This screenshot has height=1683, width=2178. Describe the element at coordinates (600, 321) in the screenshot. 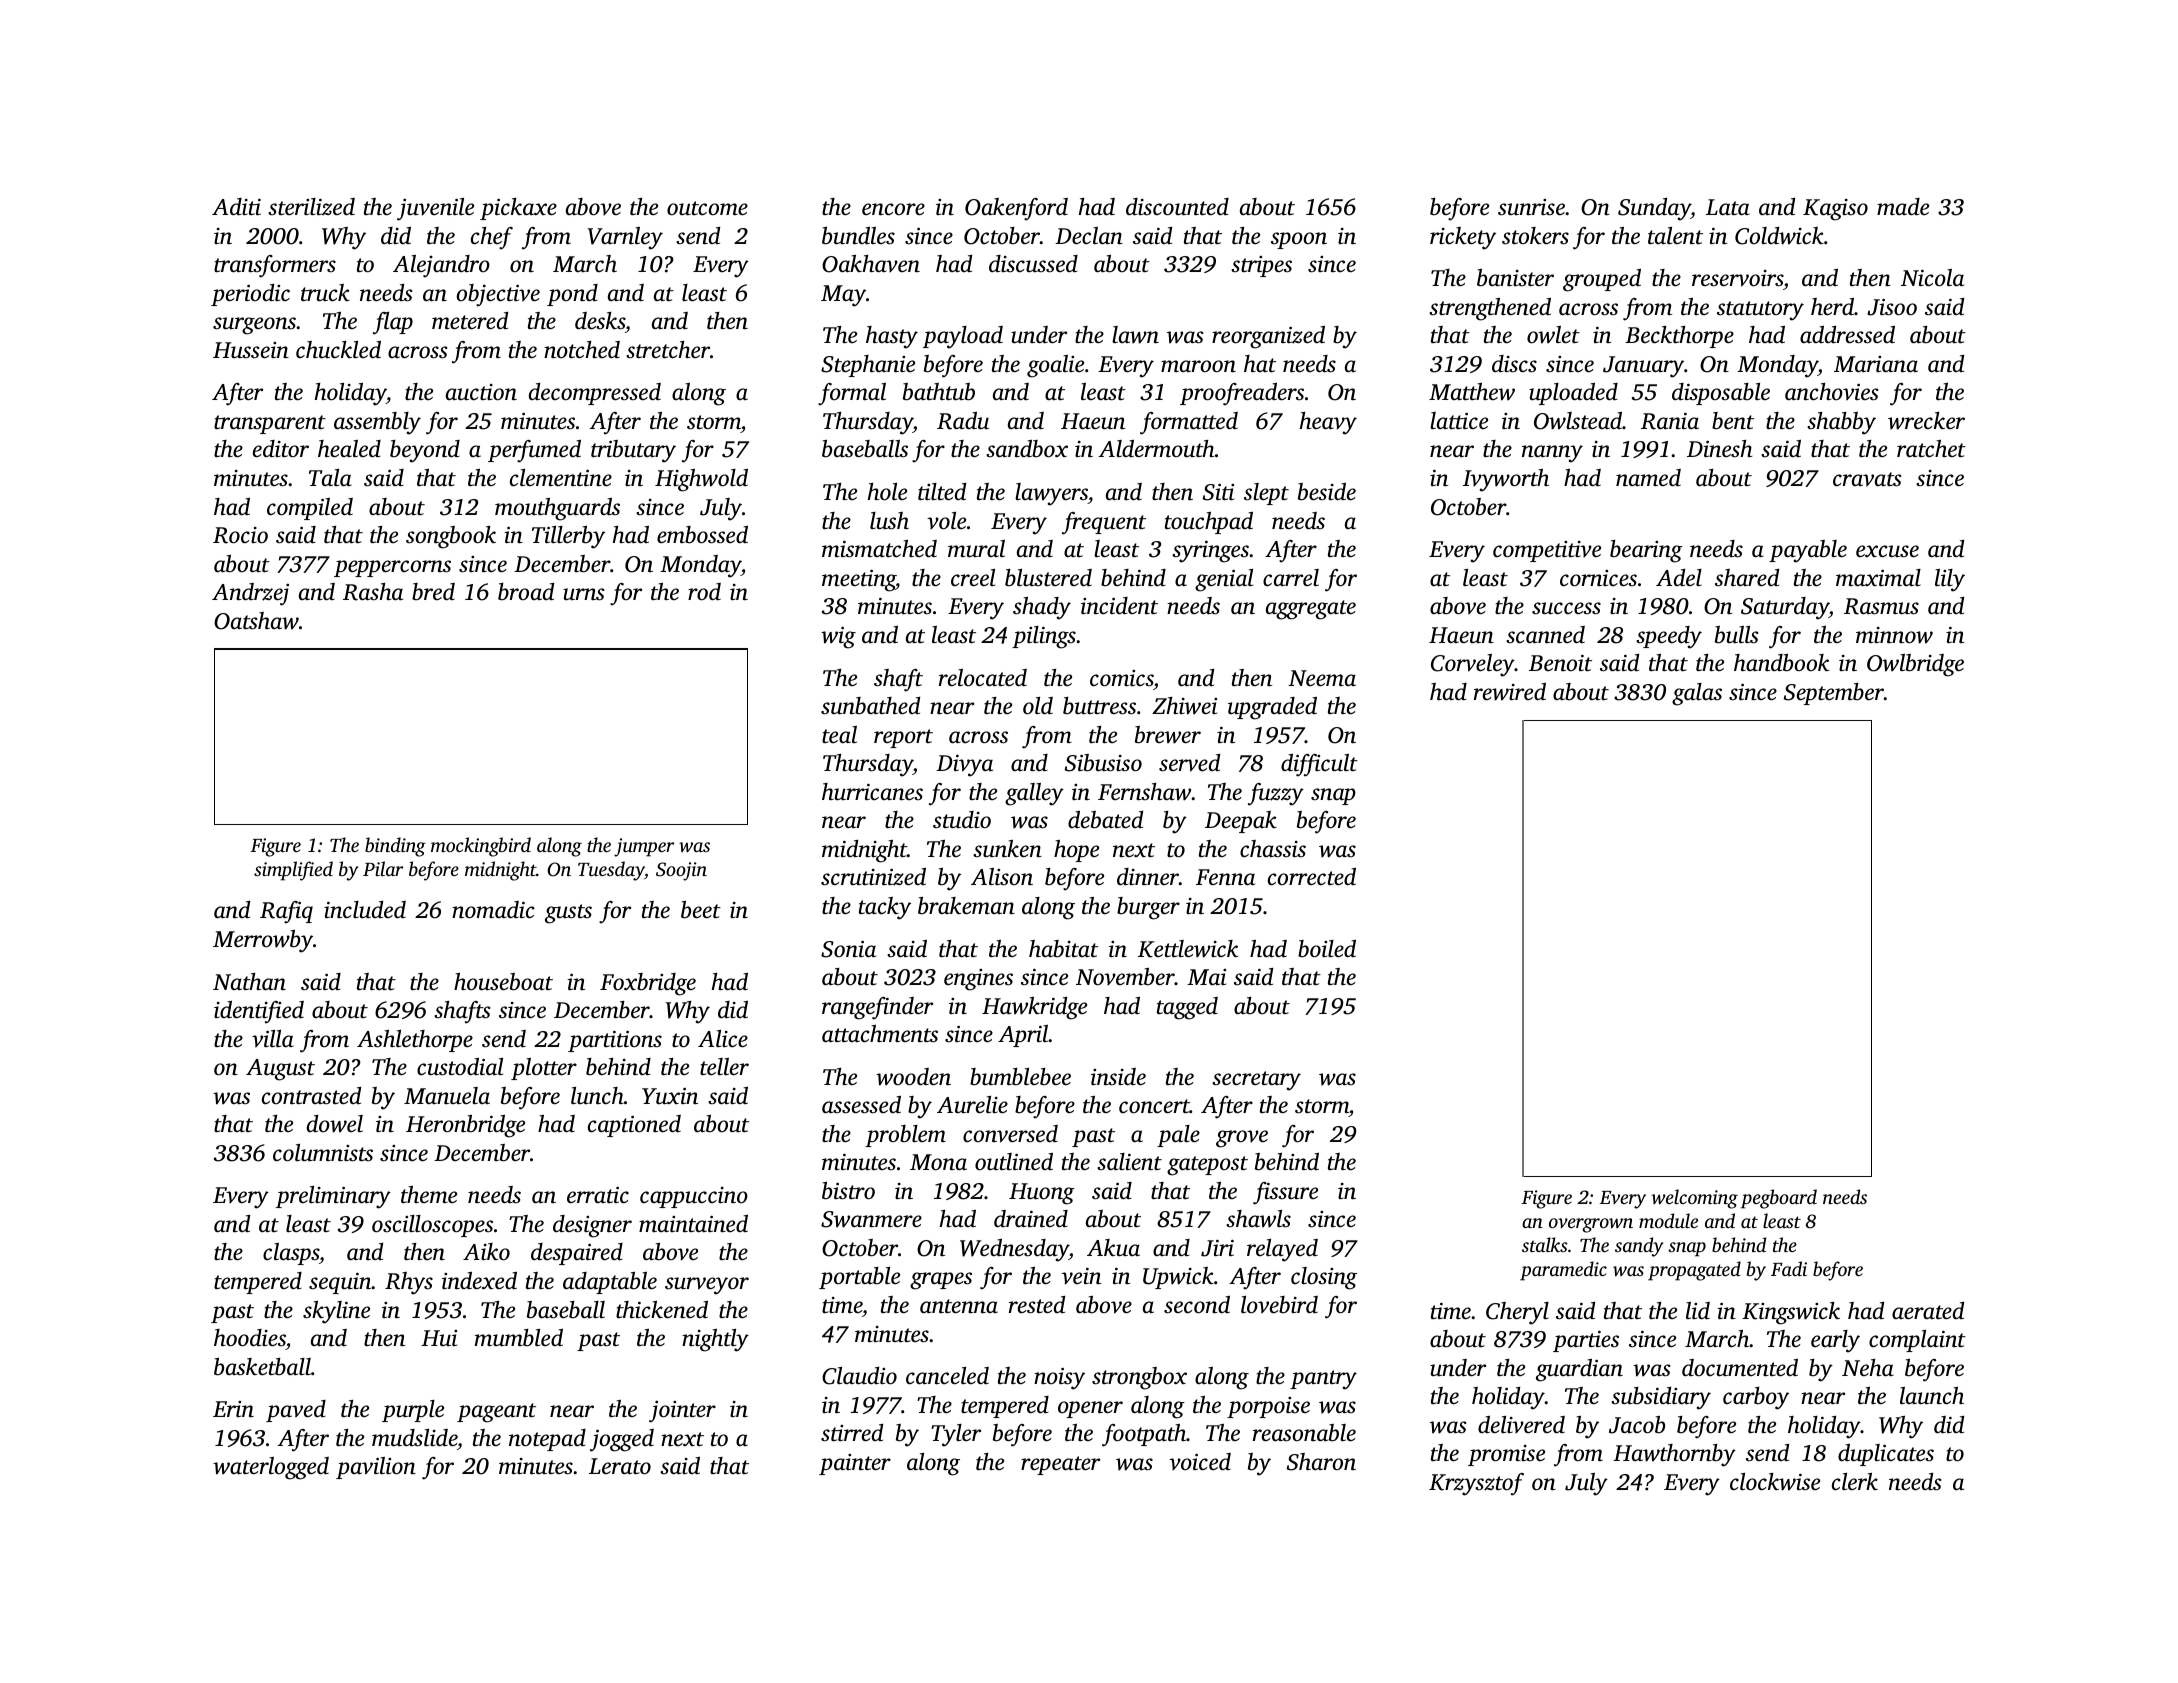

I see `desks` at that location.
